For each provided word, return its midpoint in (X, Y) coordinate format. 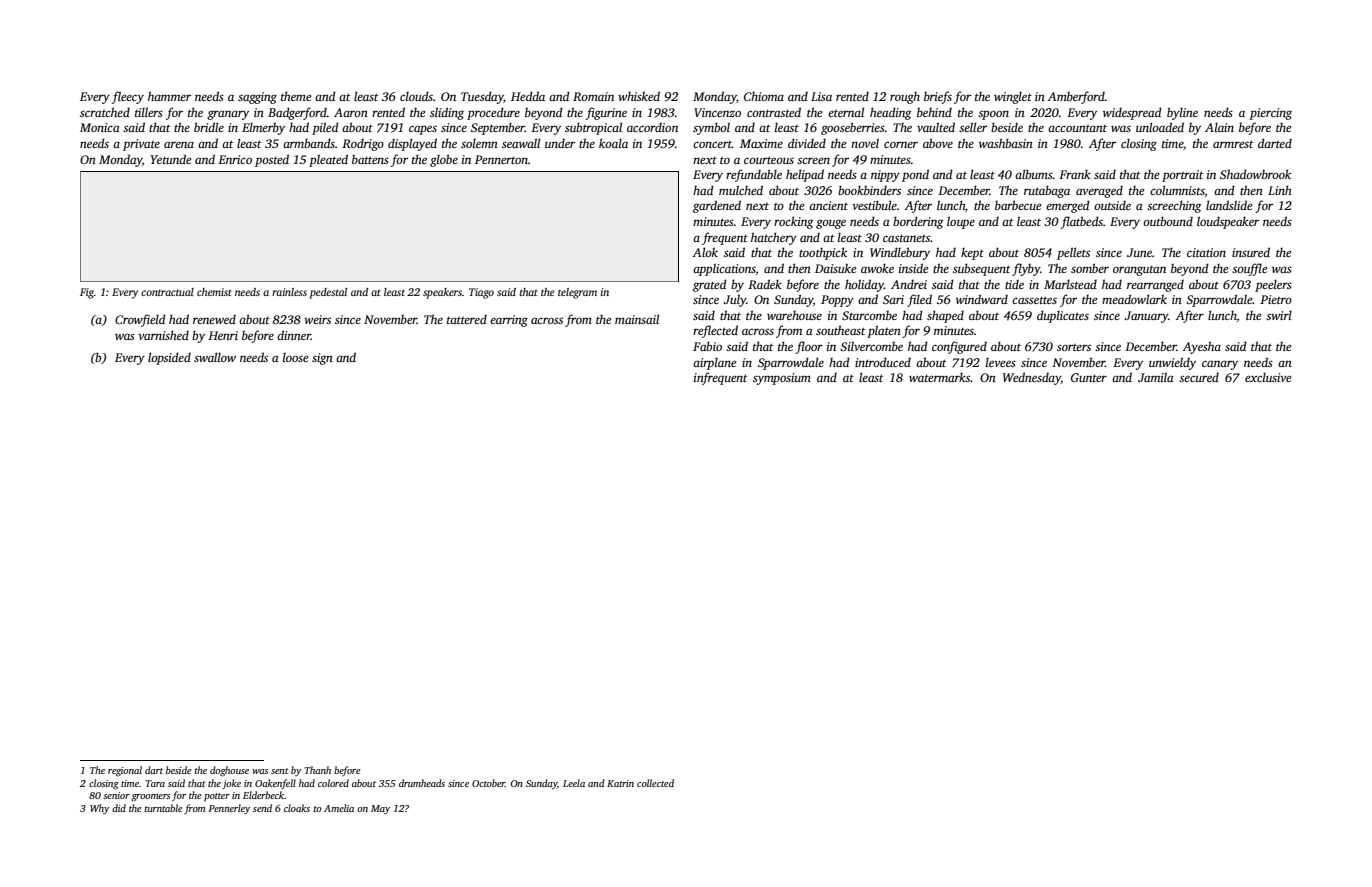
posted (272, 160)
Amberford (1076, 97)
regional (125, 771)
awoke (877, 268)
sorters (1074, 347)
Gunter (1089, 377)
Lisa (821, 96)
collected (655, 783)
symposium (782, 379)
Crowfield (140, 320)
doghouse (229, 771)
